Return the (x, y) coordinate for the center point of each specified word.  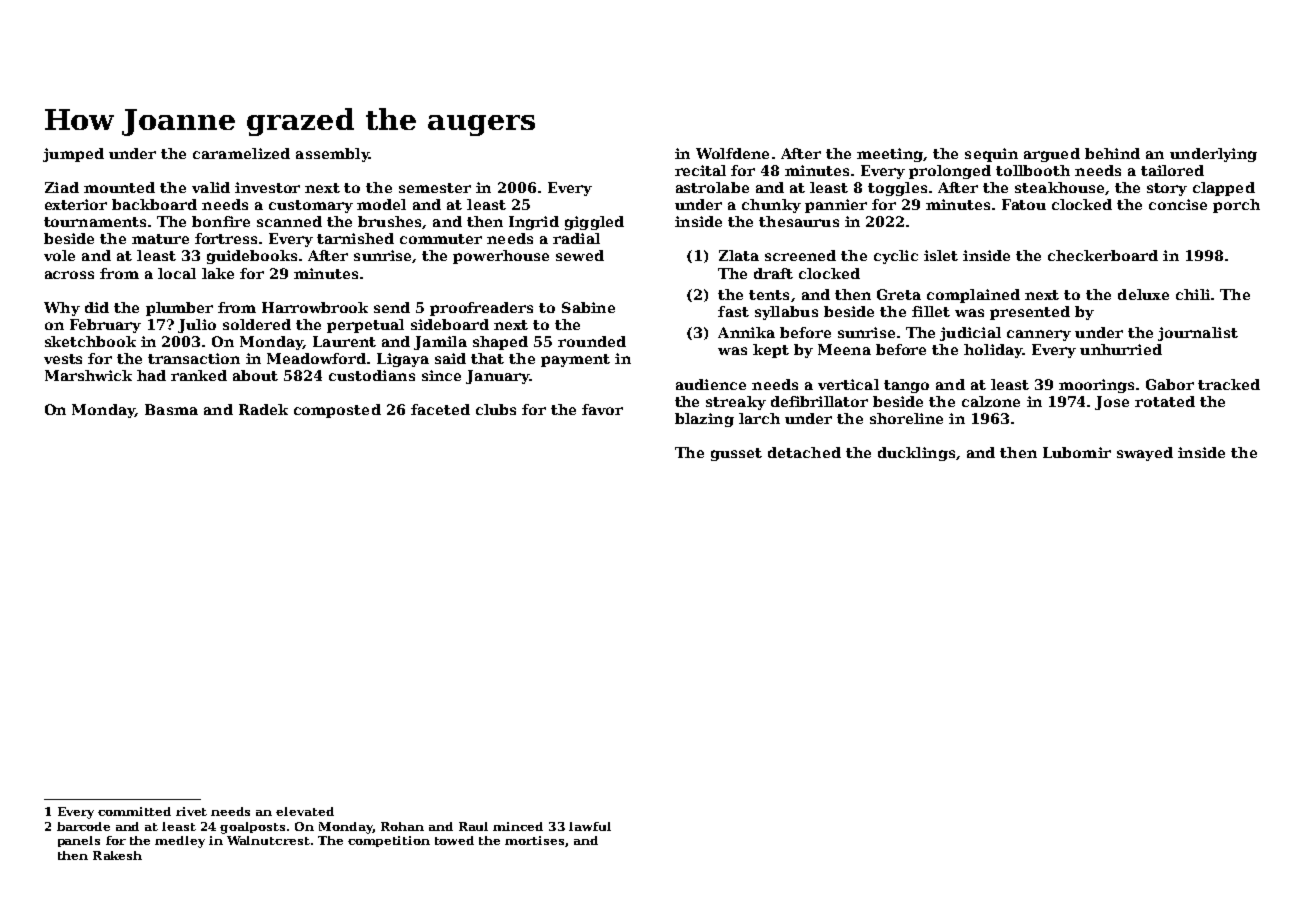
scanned (289, 221)
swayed (1145, 454)
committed (134, 811)
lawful (590, 826)
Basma (171, 409)
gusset (736, 454)
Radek (263, 409)
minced (518, 826)
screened (800, 255)
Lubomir (1077, 452)
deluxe (1143, 294)
